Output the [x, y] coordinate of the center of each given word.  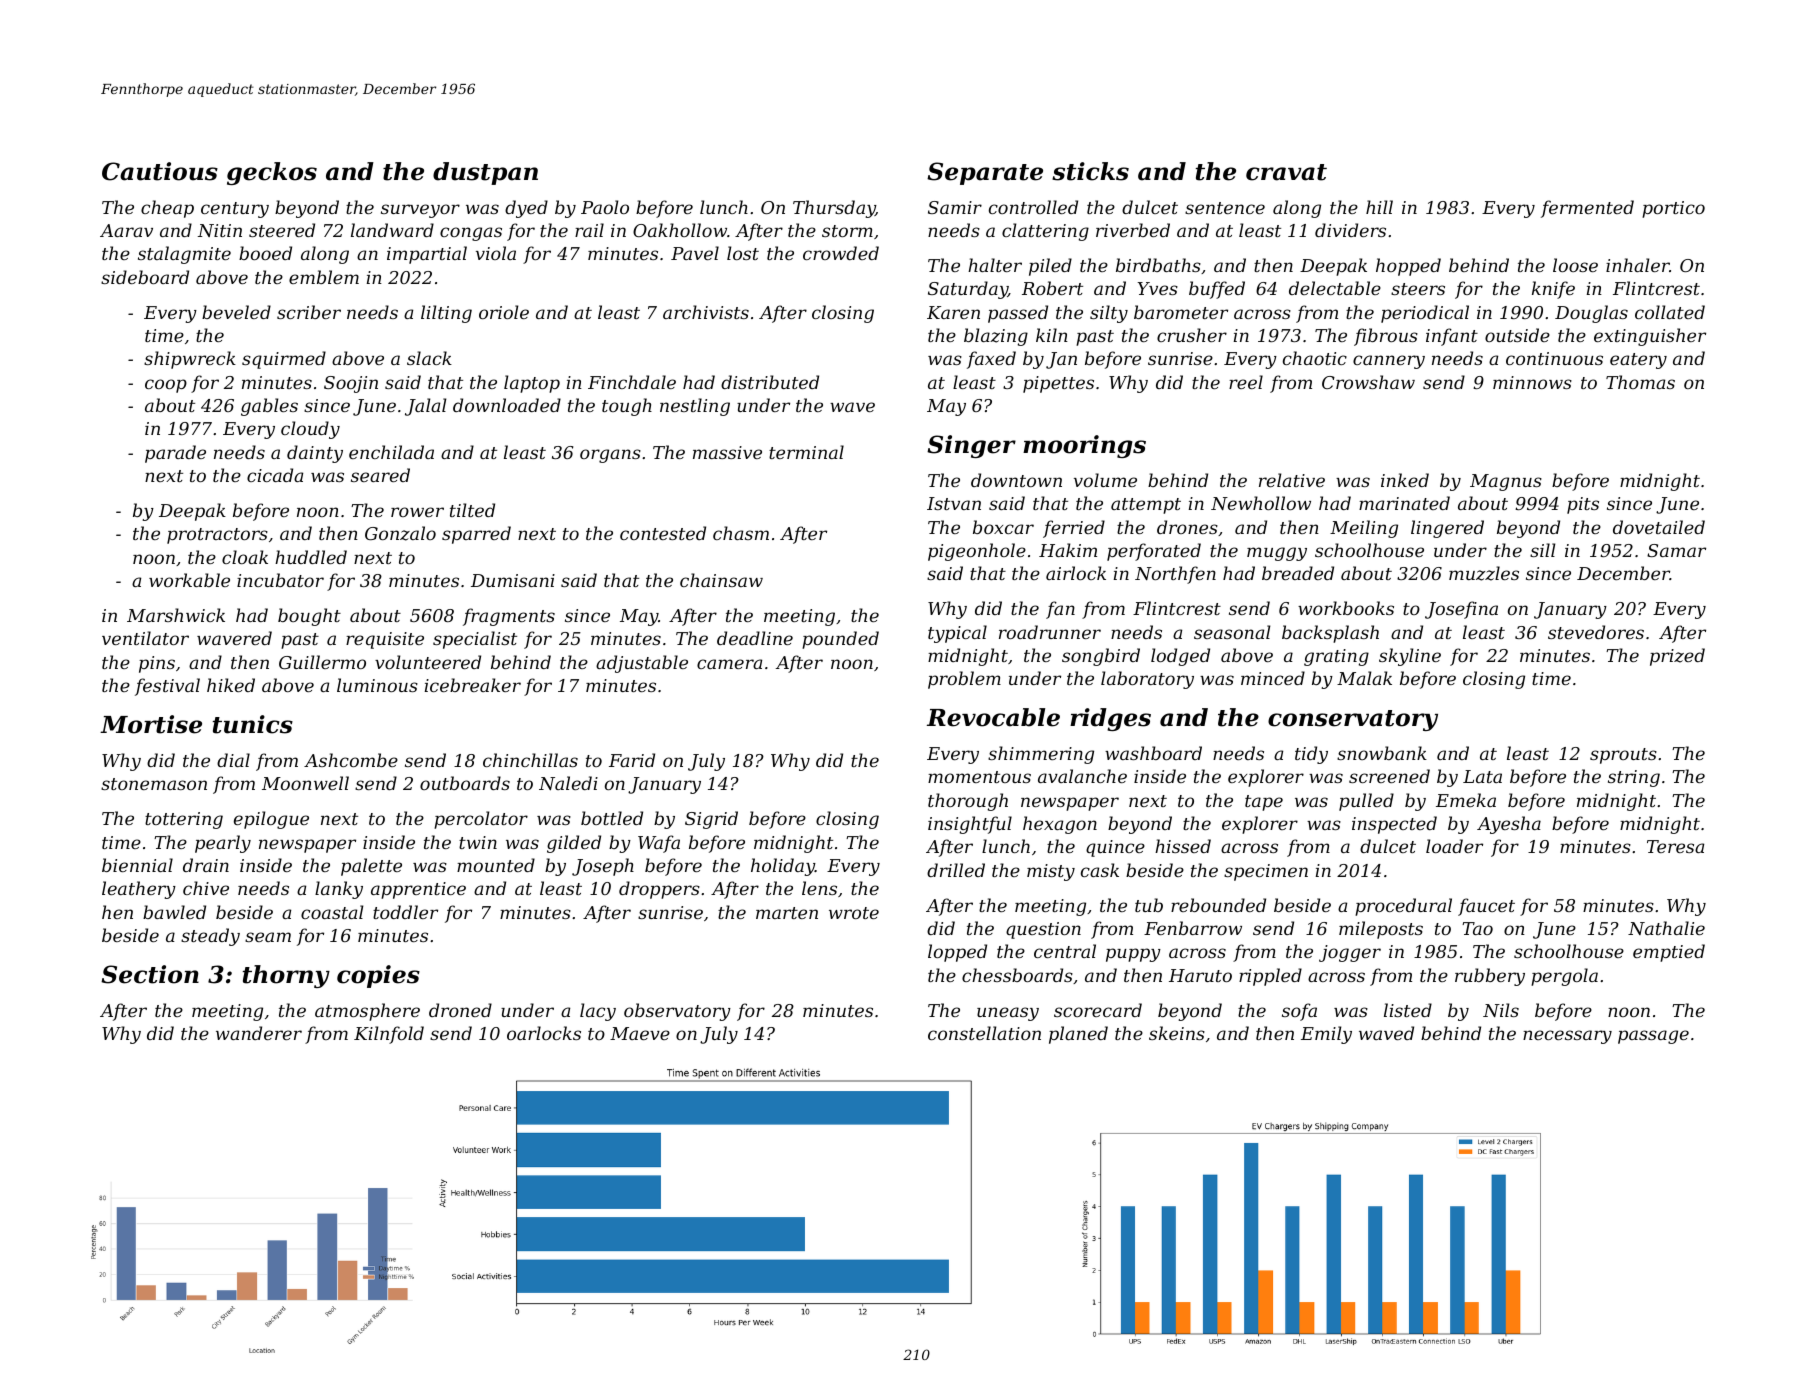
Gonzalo [400, 533]
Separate [985, 173]
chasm [741, 533]
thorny [286, 976]
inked [1405, 480]
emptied [1669, 953]
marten [787, 913]
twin [478, 842]
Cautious [160, 171]
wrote [854, 913]
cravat [1286, 172]
